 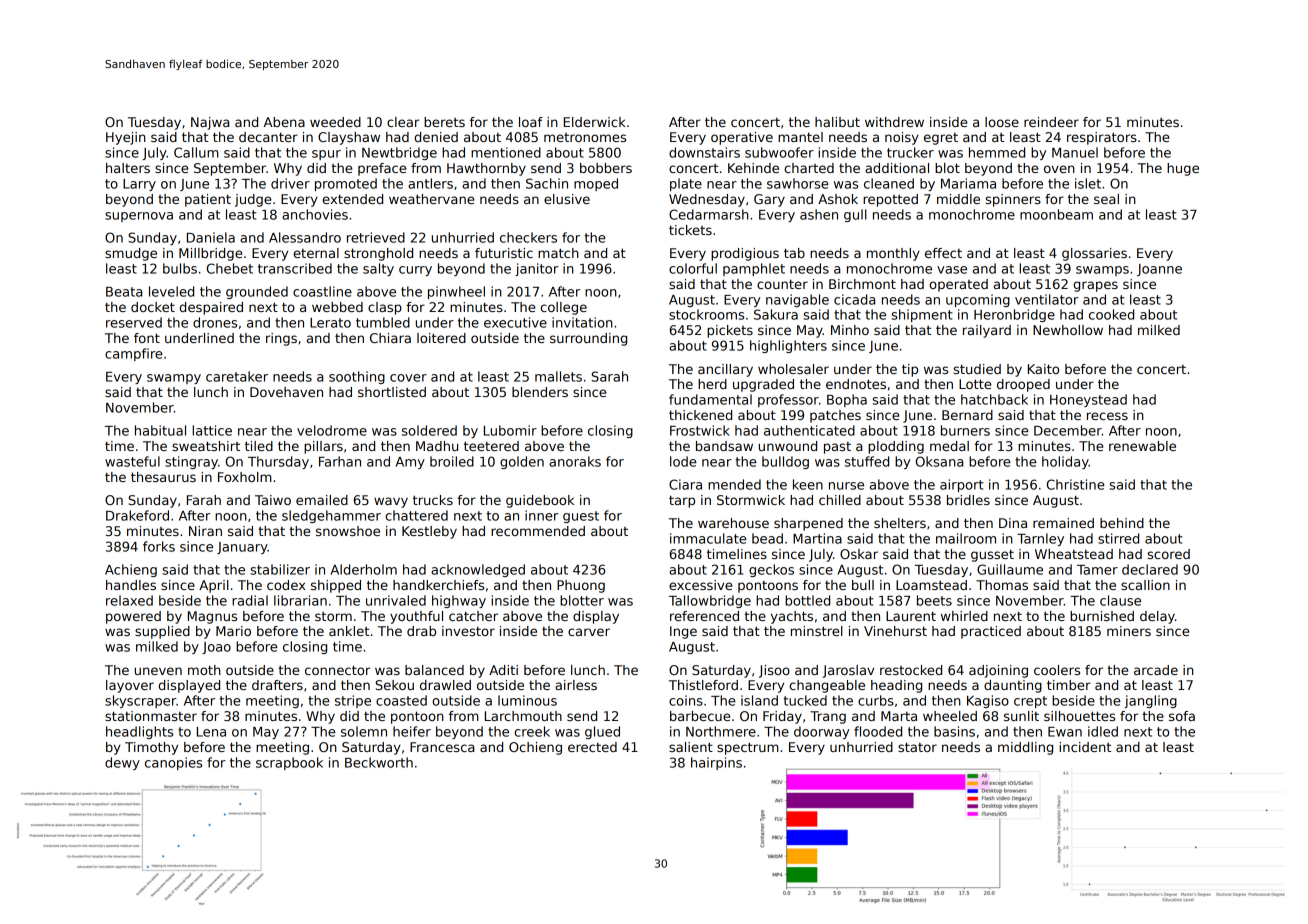 I want to click on Elderwick, so click(x=595, y=122).
